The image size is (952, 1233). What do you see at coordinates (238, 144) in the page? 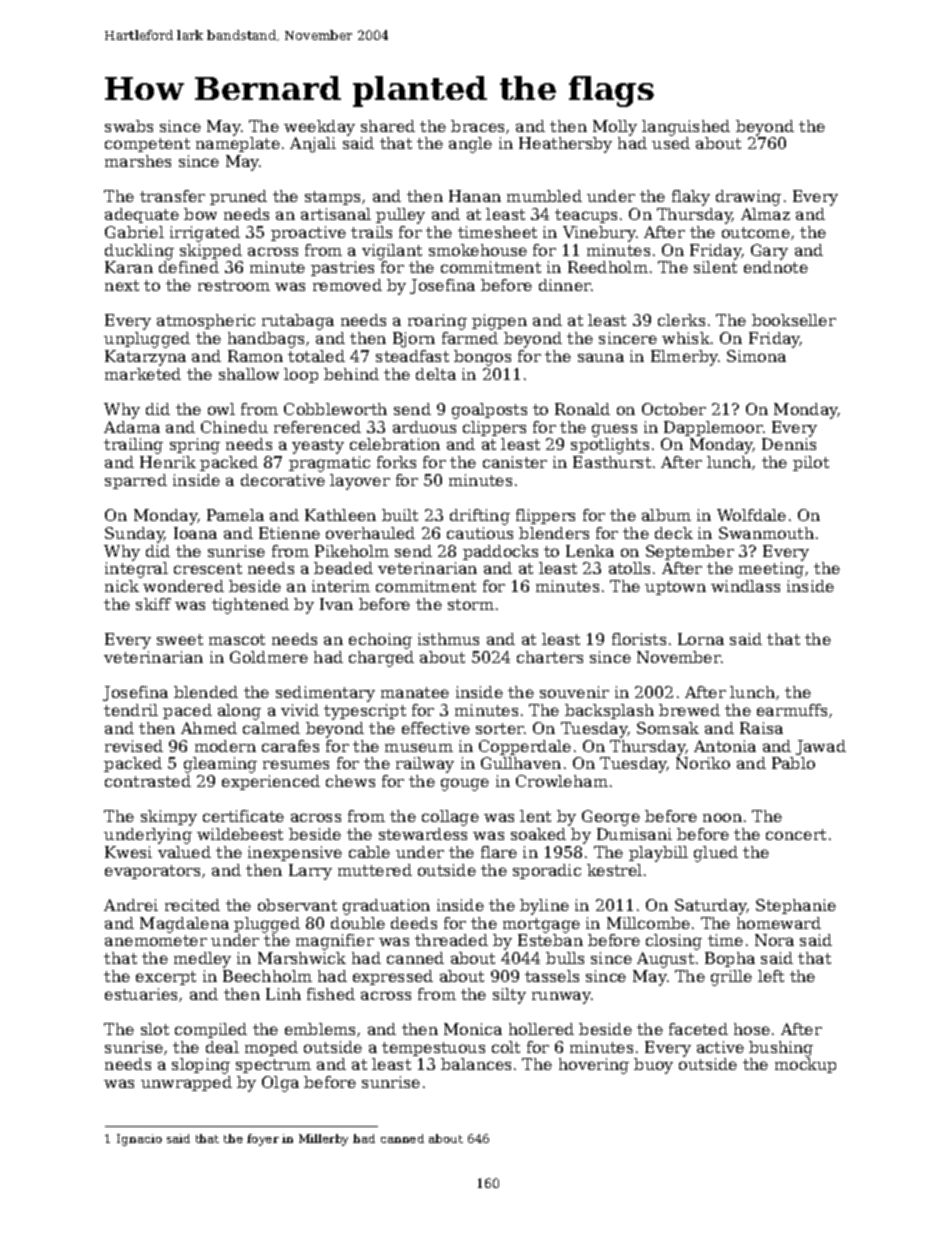
I see `nameplate` at bounding box center [238, 144].
